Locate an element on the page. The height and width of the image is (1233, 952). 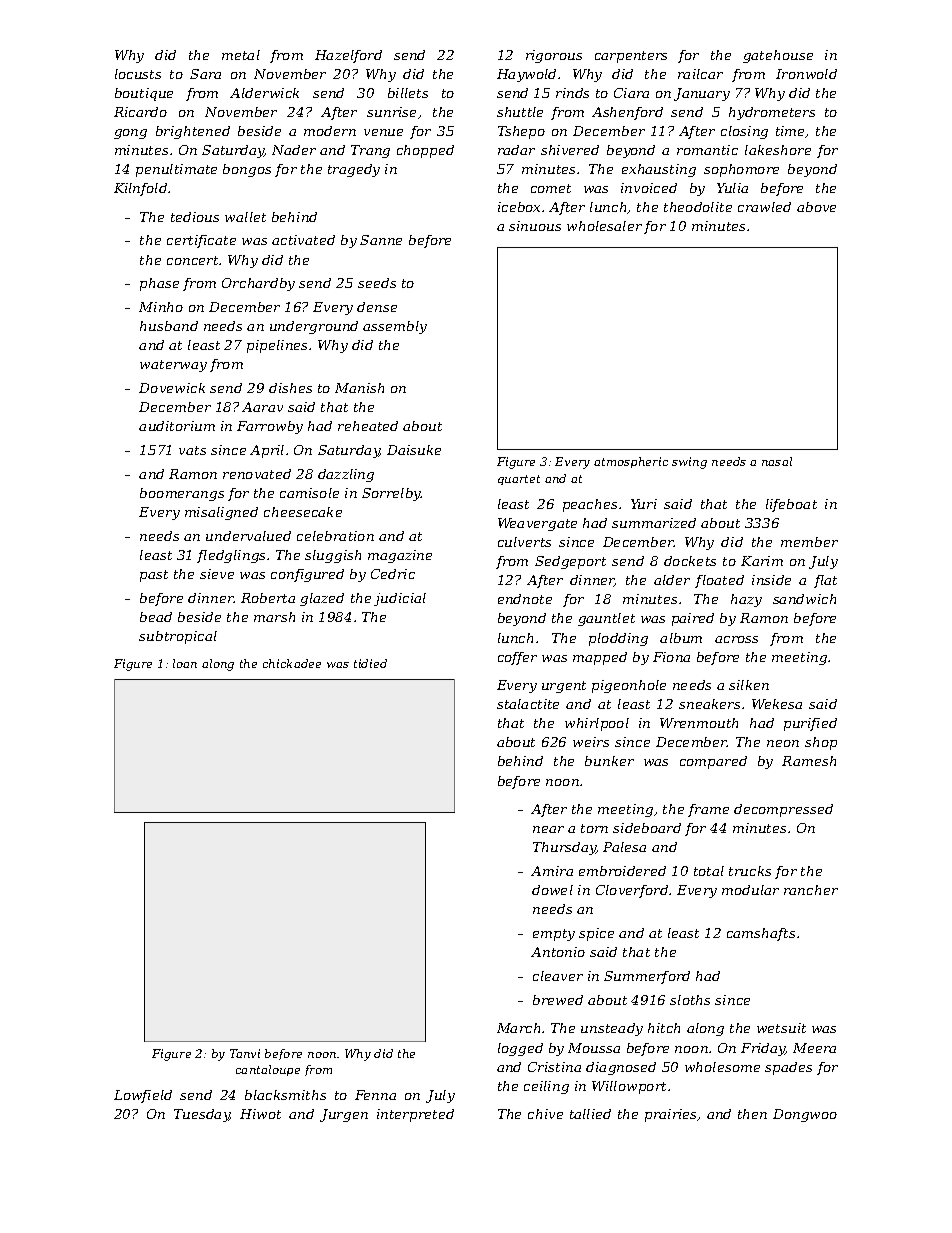
Tuesday is located at coordinates (202, 1115).
